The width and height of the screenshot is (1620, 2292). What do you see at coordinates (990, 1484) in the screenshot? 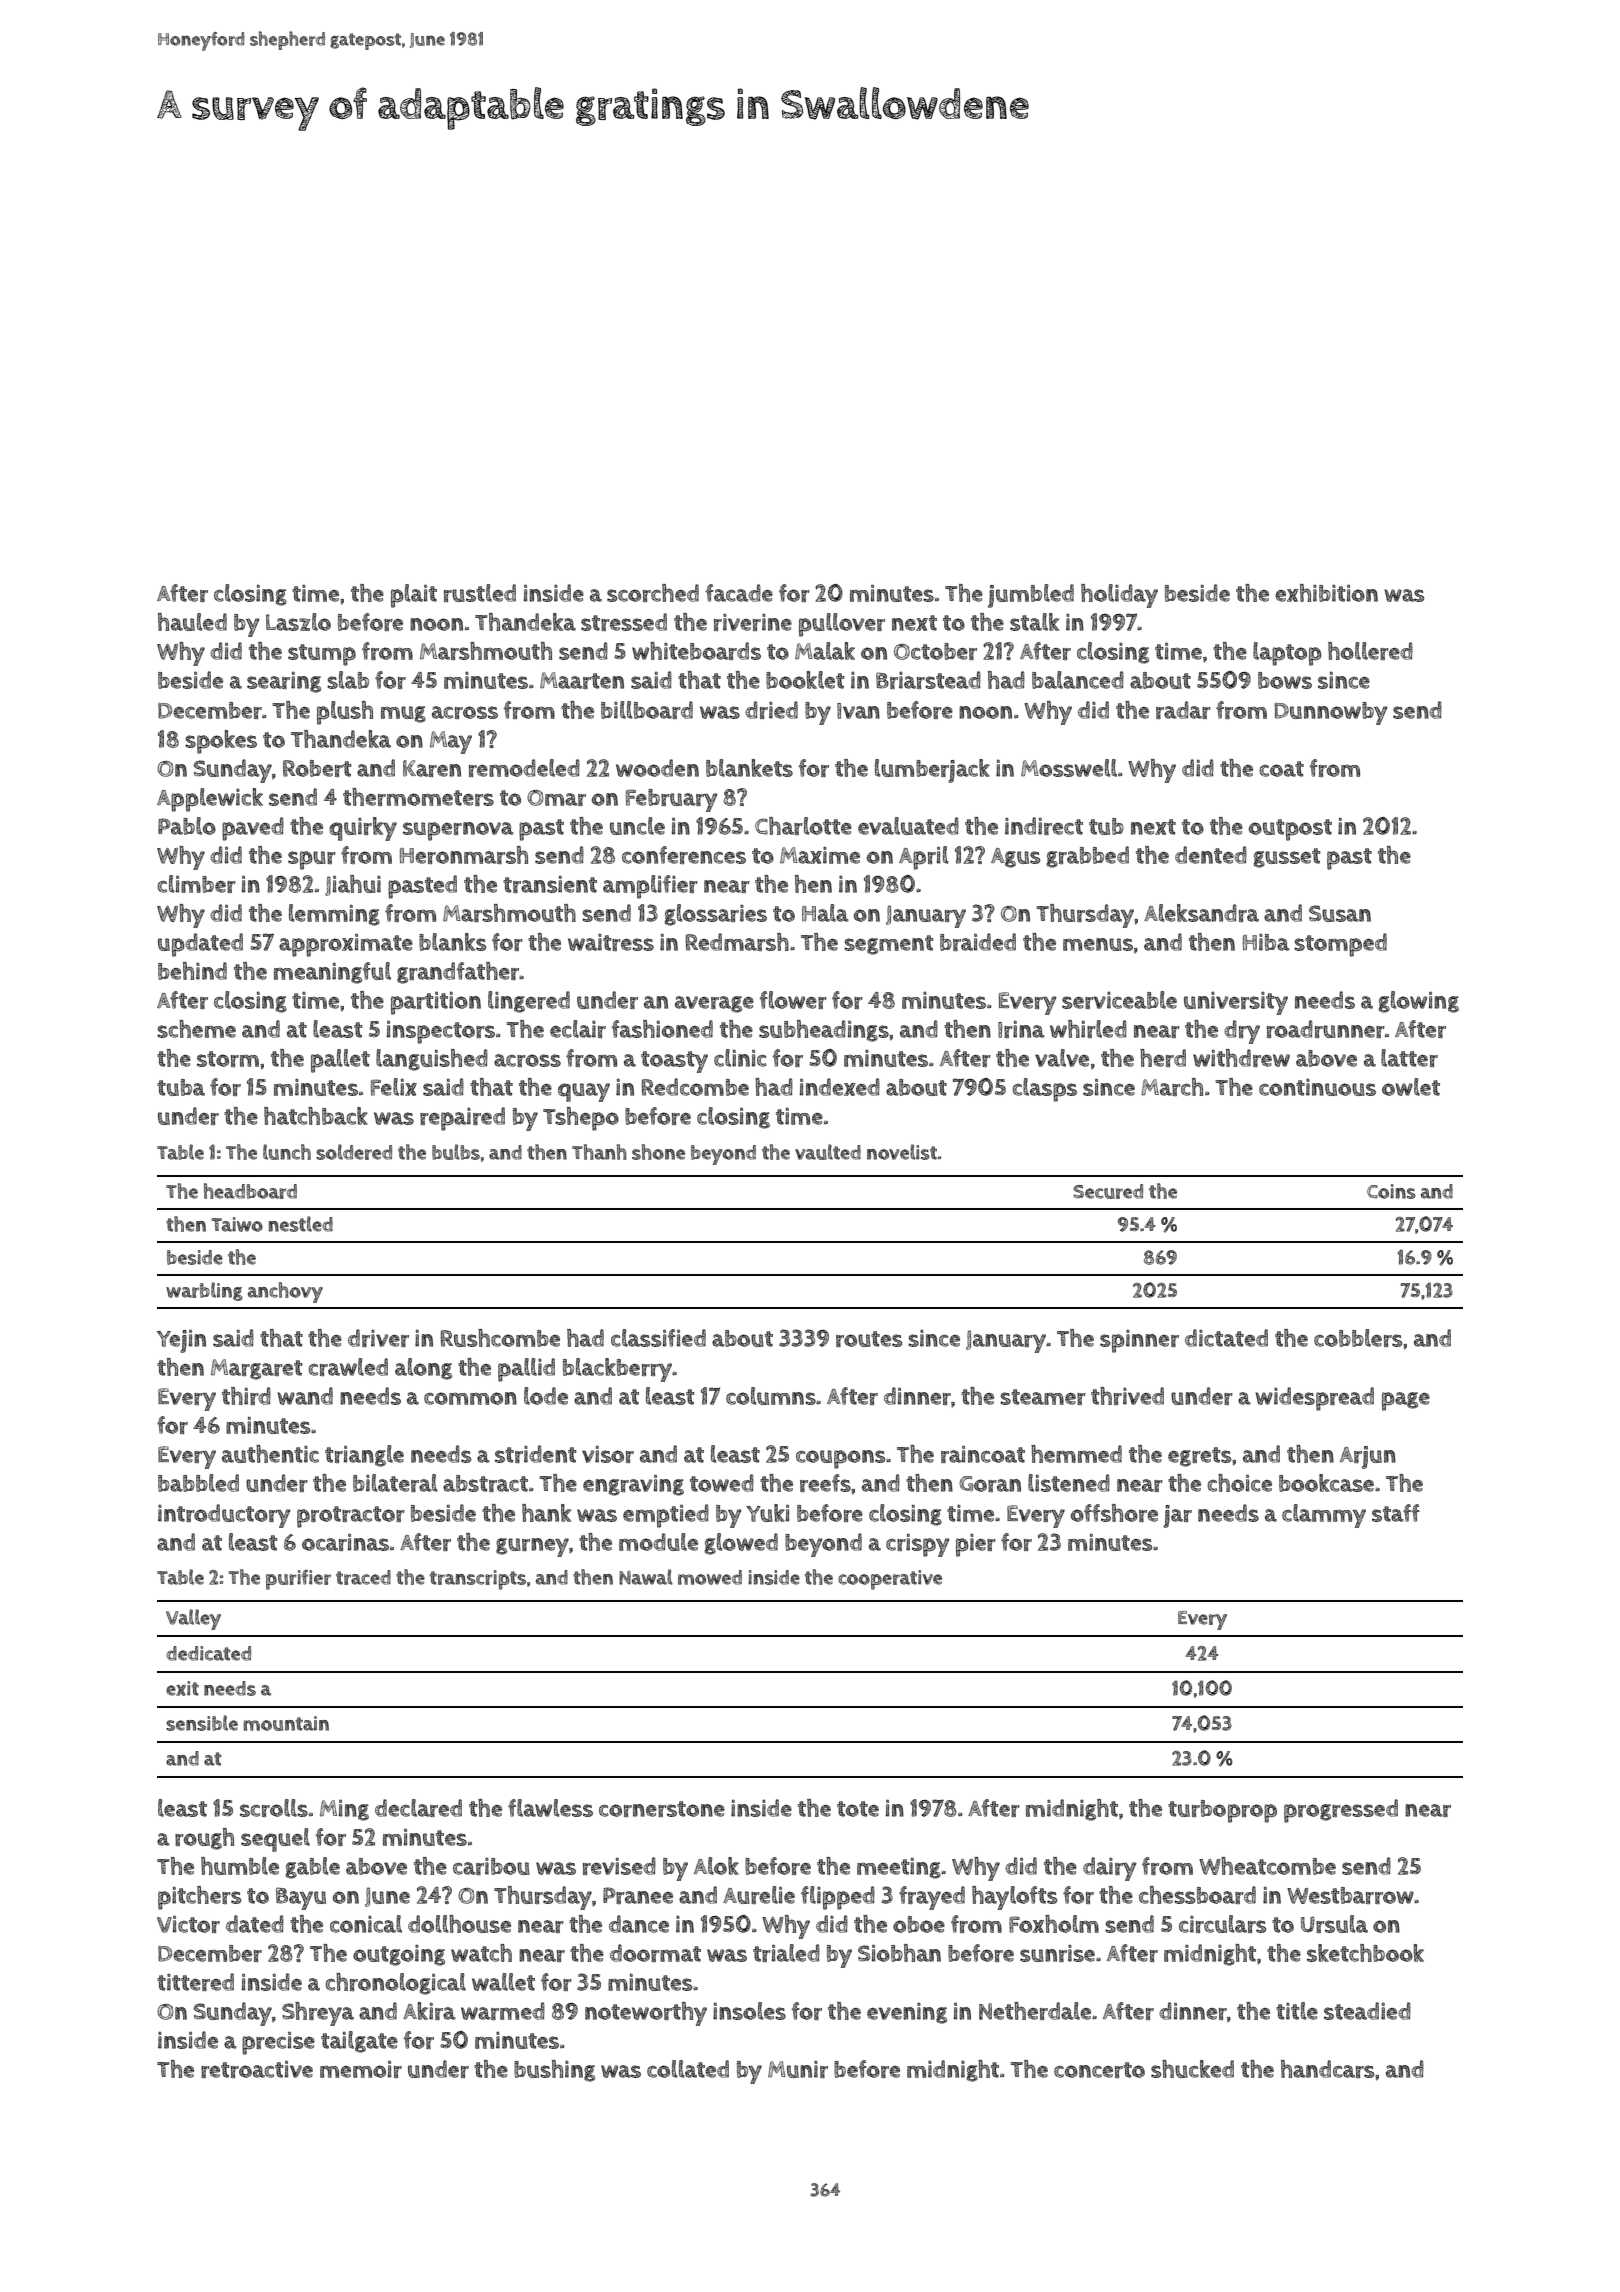
I see `Goran` at bounding box center [990, 1484].
